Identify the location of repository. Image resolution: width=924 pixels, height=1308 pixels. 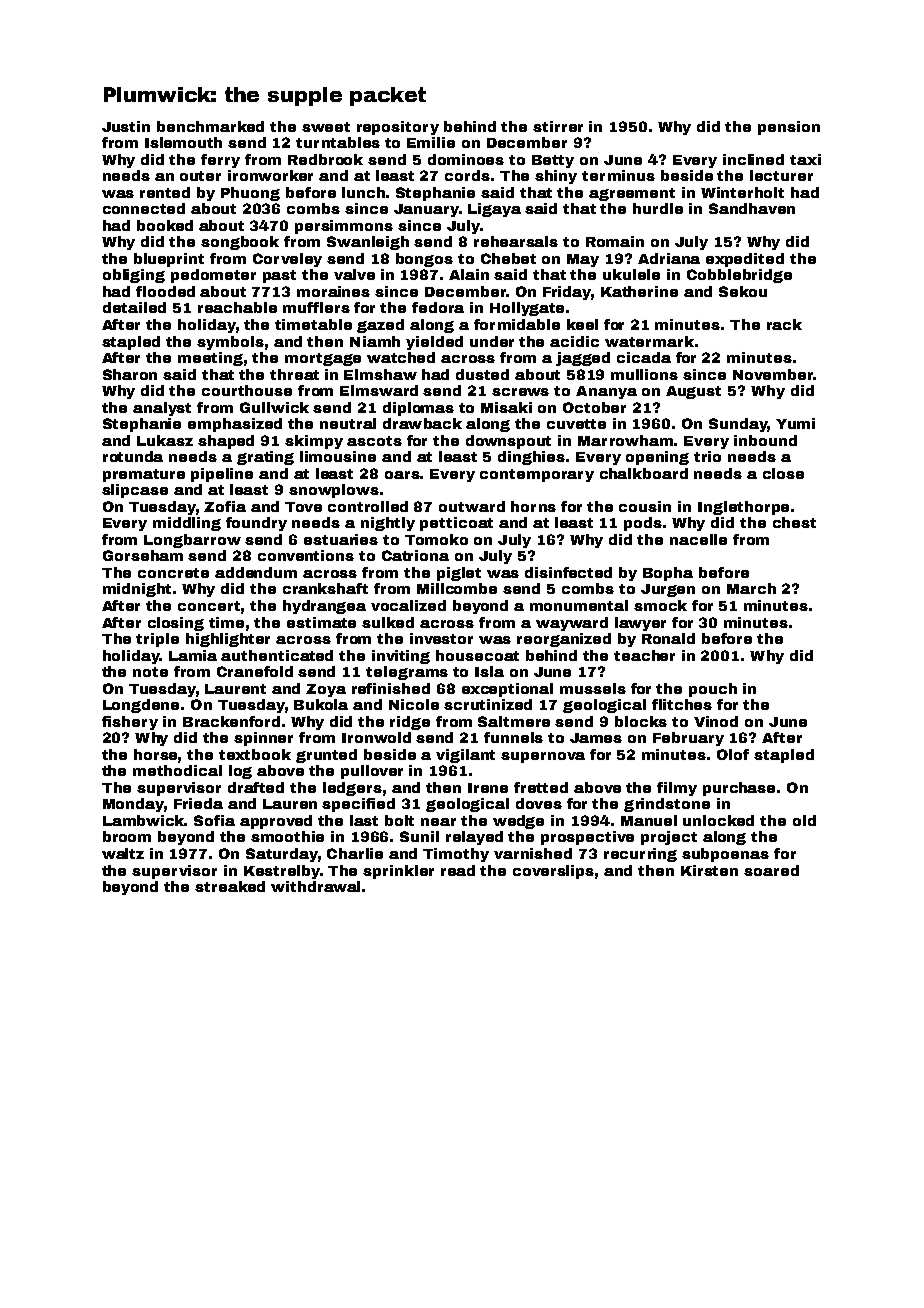
(398, 128).
